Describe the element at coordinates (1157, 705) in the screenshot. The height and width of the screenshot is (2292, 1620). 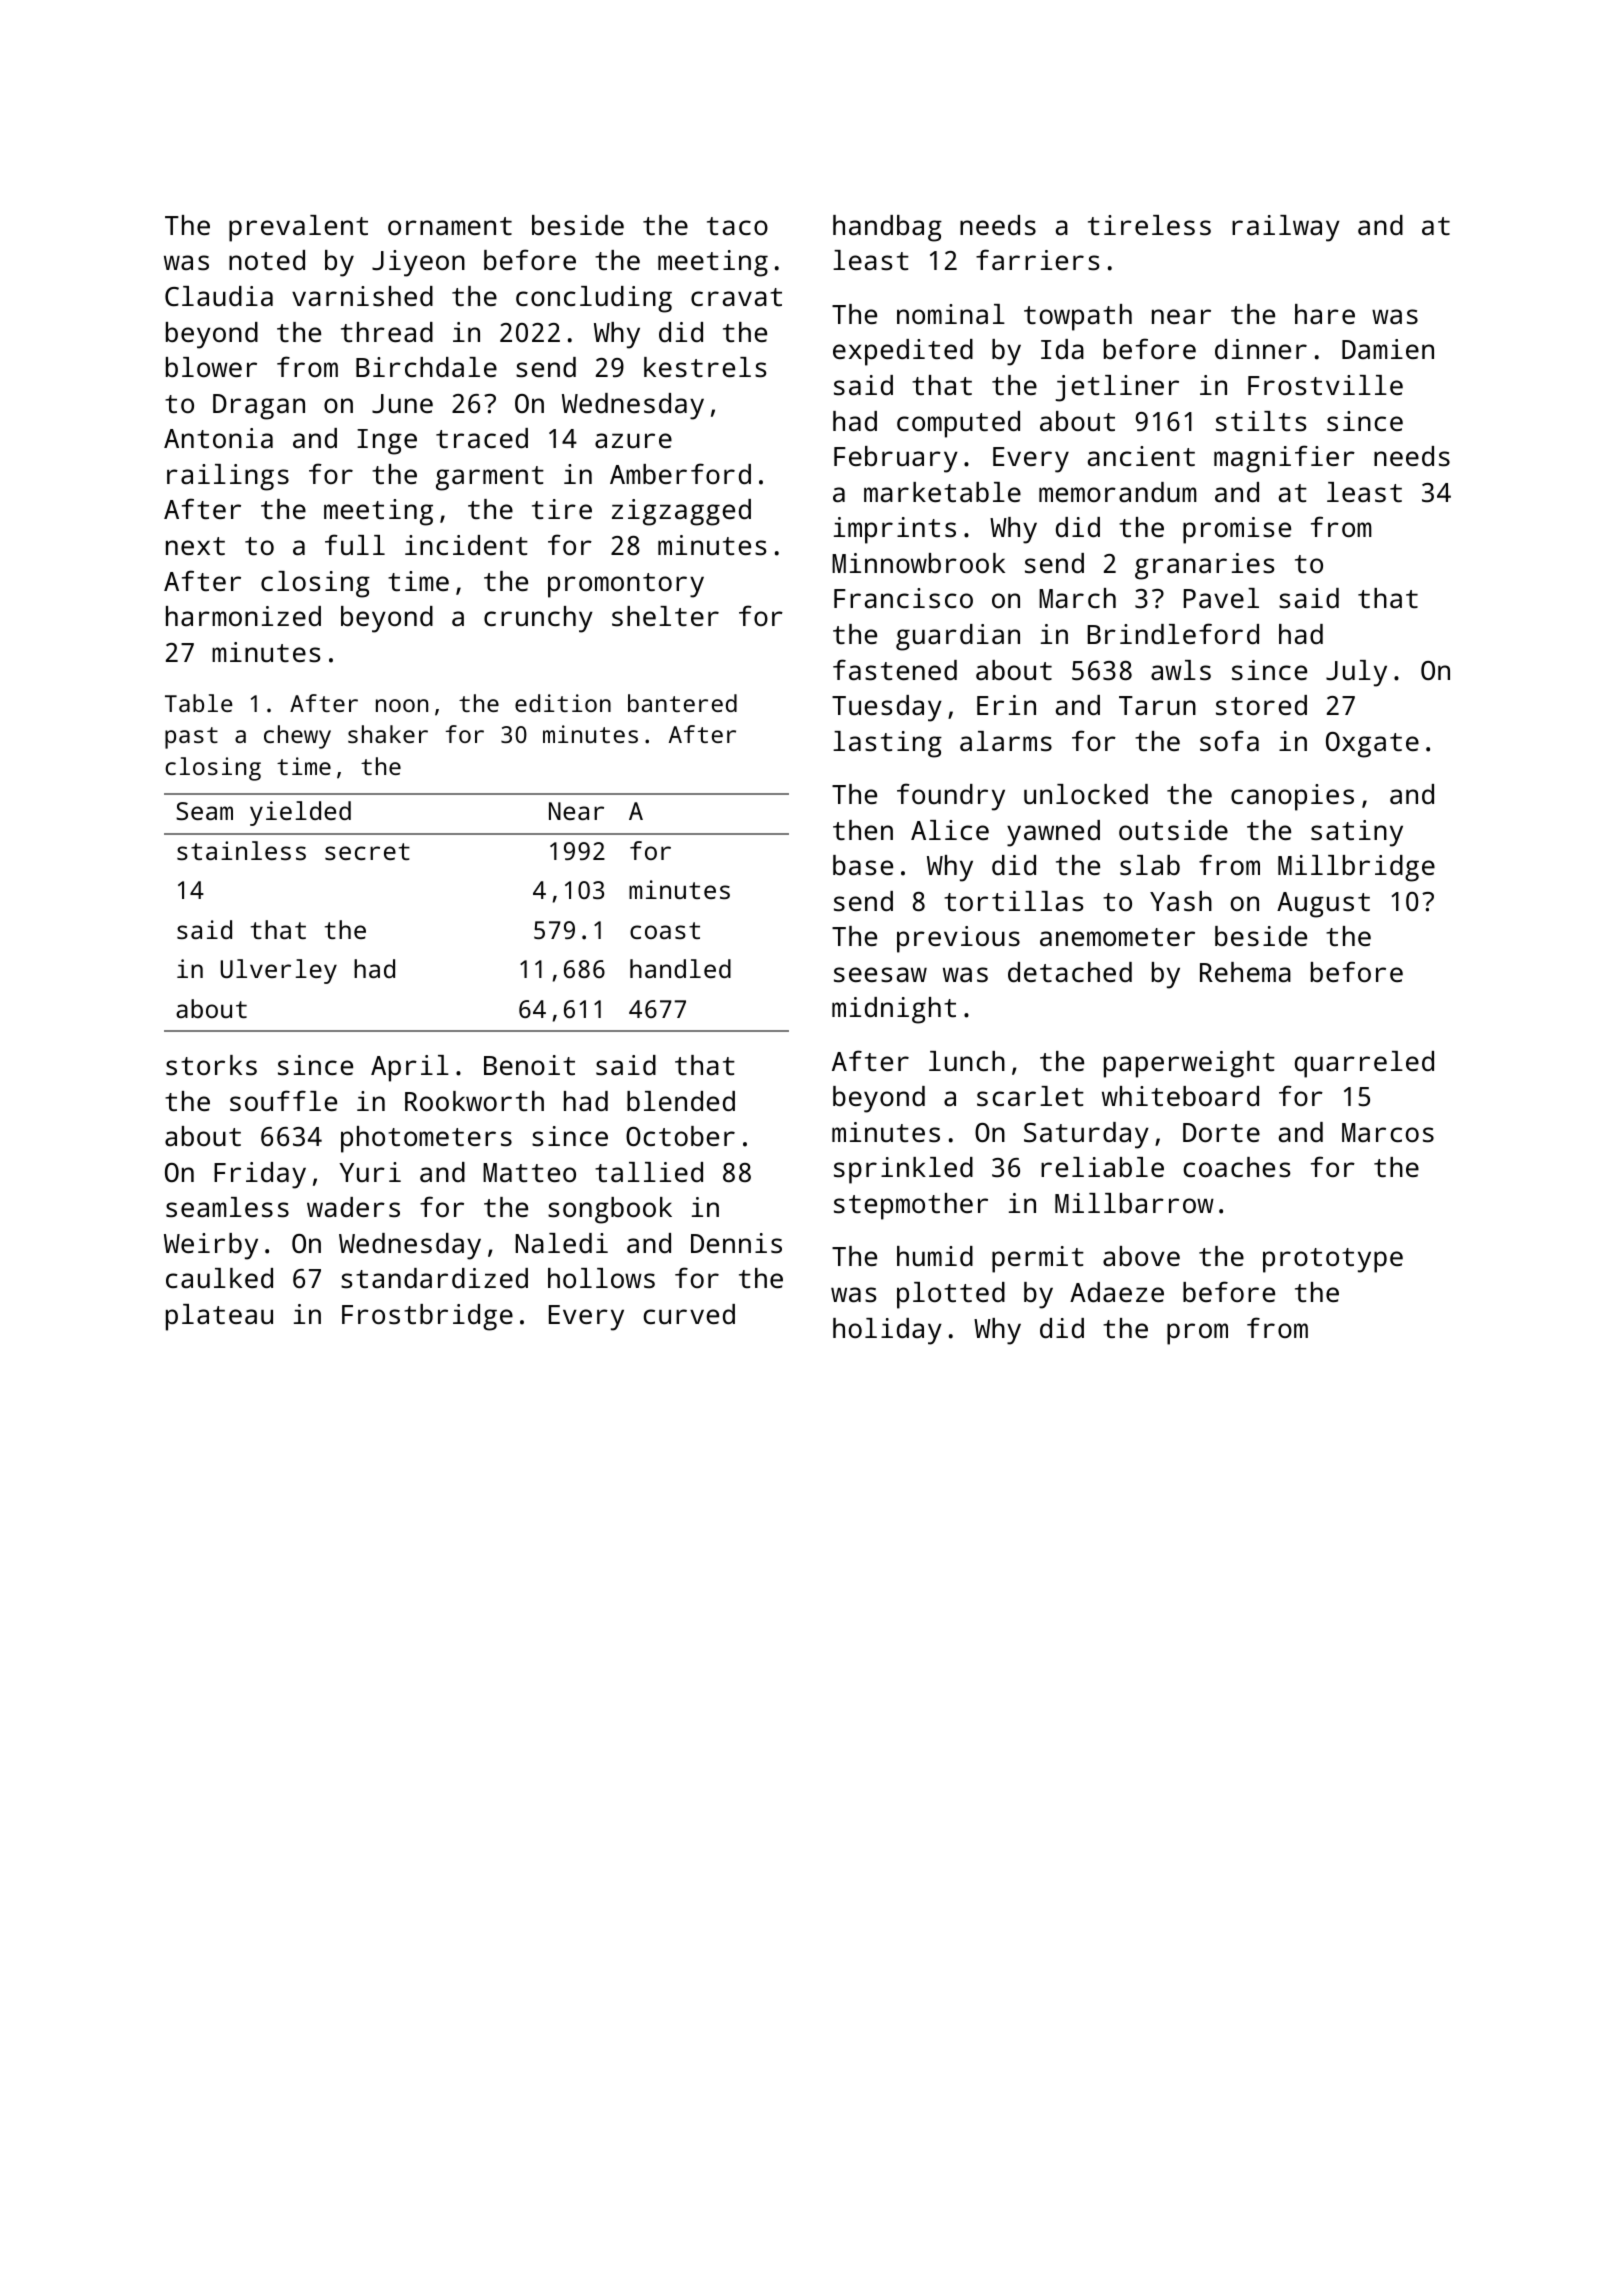
I see `Tarun` at that location.
